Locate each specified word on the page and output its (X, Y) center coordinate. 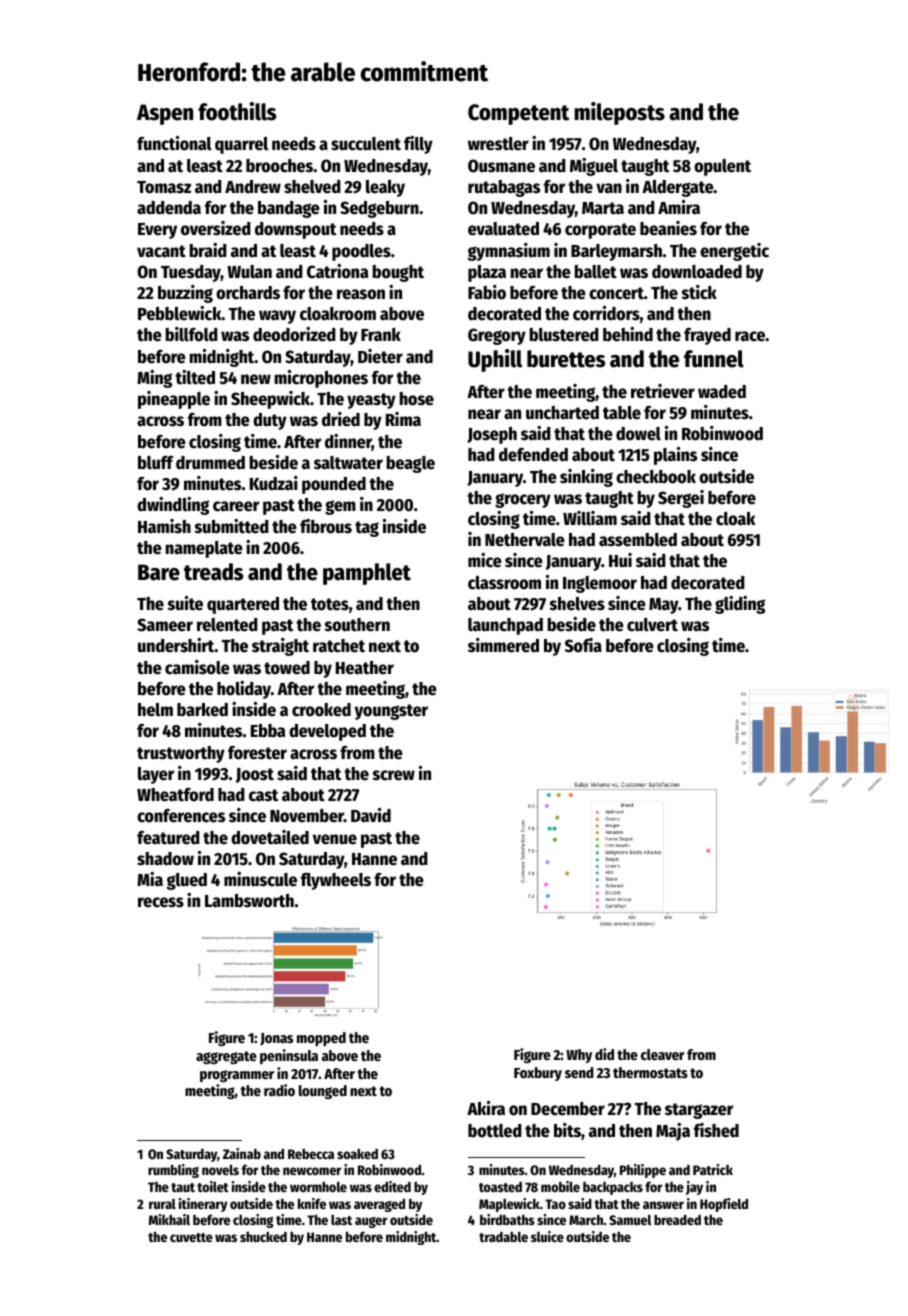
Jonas (276, 1039)
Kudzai (274, 483)
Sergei (681, 499)
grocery (523, 500)
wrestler (498, 144)
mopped (321, 1039)
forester (257, 753)
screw (394, 775)
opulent (722, 167)
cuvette (191, 1237)
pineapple (174, 400)
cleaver (663, 1054)
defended (533, 455)
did (604, 1054)
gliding (740, 605)
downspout (295, 230)
